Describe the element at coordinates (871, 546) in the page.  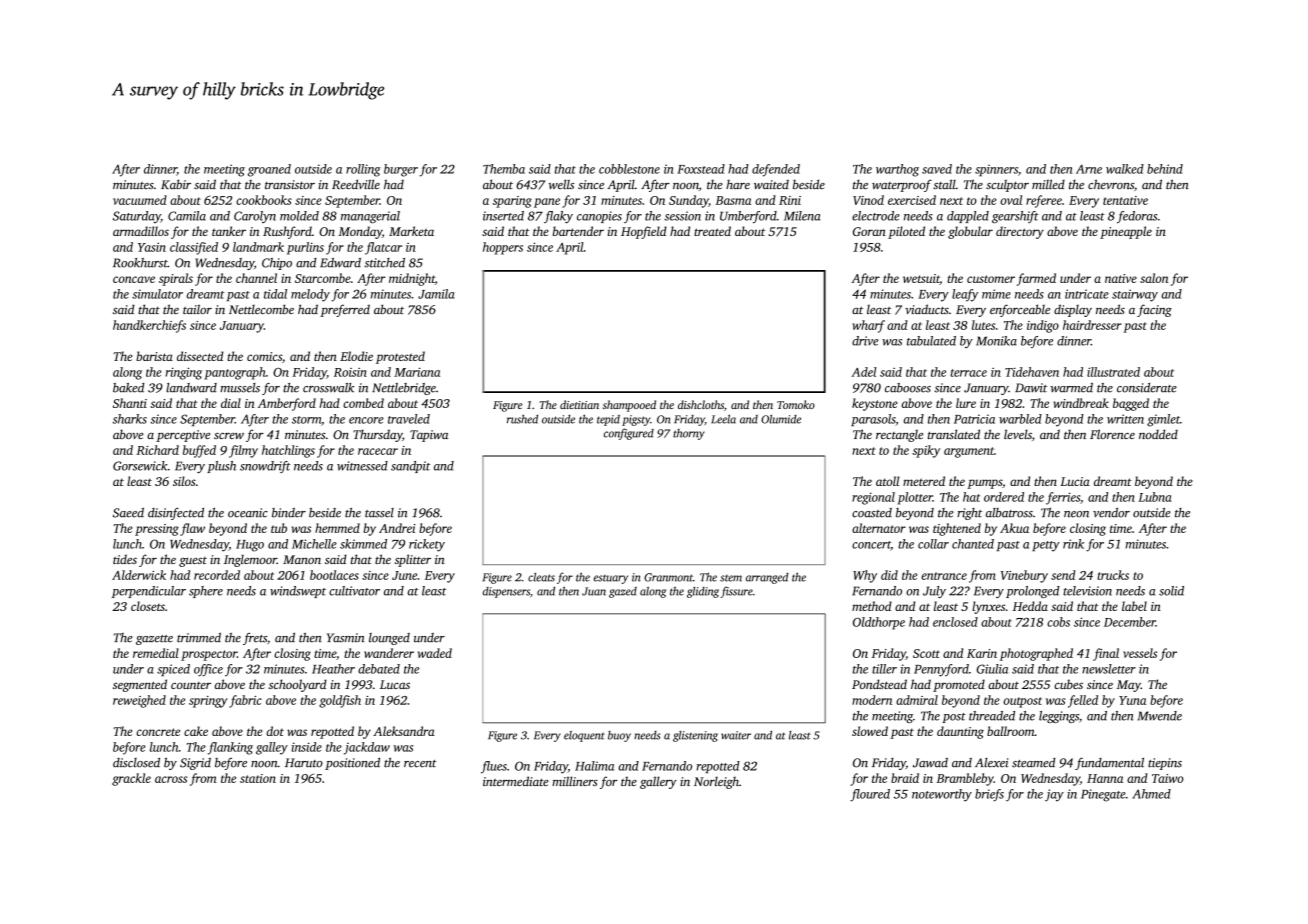
I see `concert` at that location.
